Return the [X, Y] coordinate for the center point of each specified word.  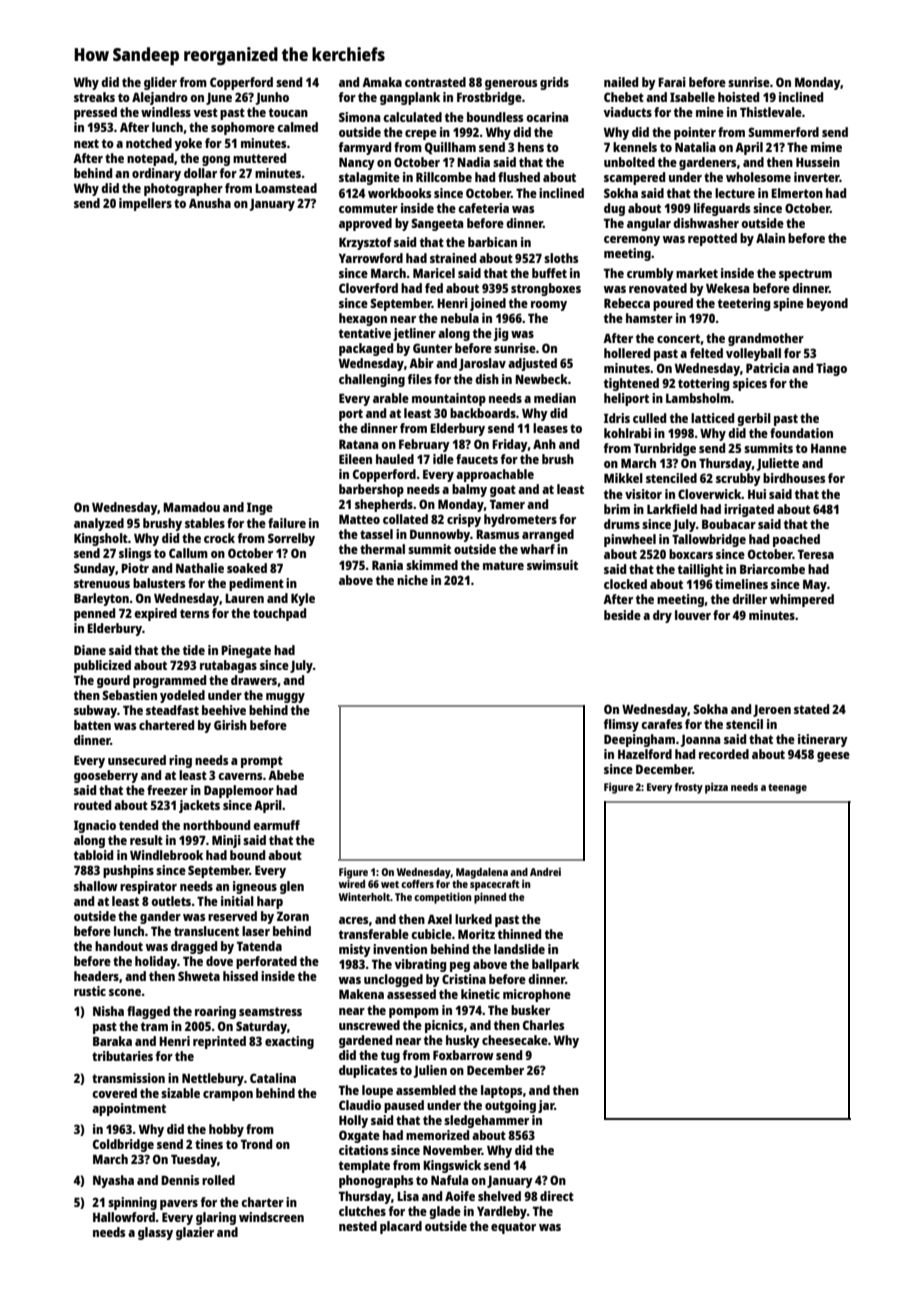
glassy [155, 1233]
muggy [285, 698]
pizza [716, 788]
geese [833, 757]
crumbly [650, 274]
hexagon [363, 319]
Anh [544, 444]
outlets [171, 901]
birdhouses [794, 478]
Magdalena [482, 873]
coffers [417, 884]
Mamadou [191, 507]
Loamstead [286, 188]
